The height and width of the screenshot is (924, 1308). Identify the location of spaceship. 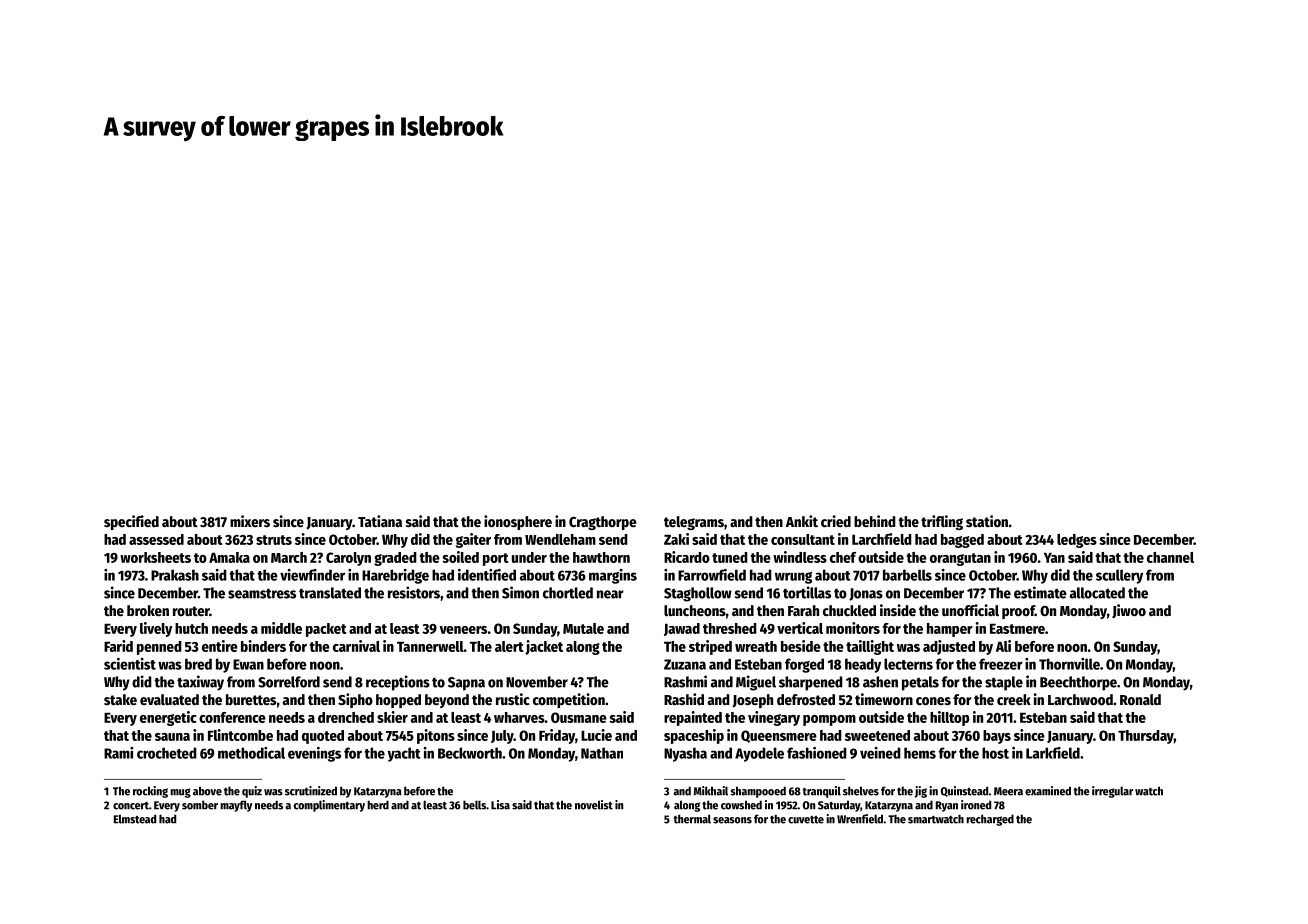
(694, 736).
